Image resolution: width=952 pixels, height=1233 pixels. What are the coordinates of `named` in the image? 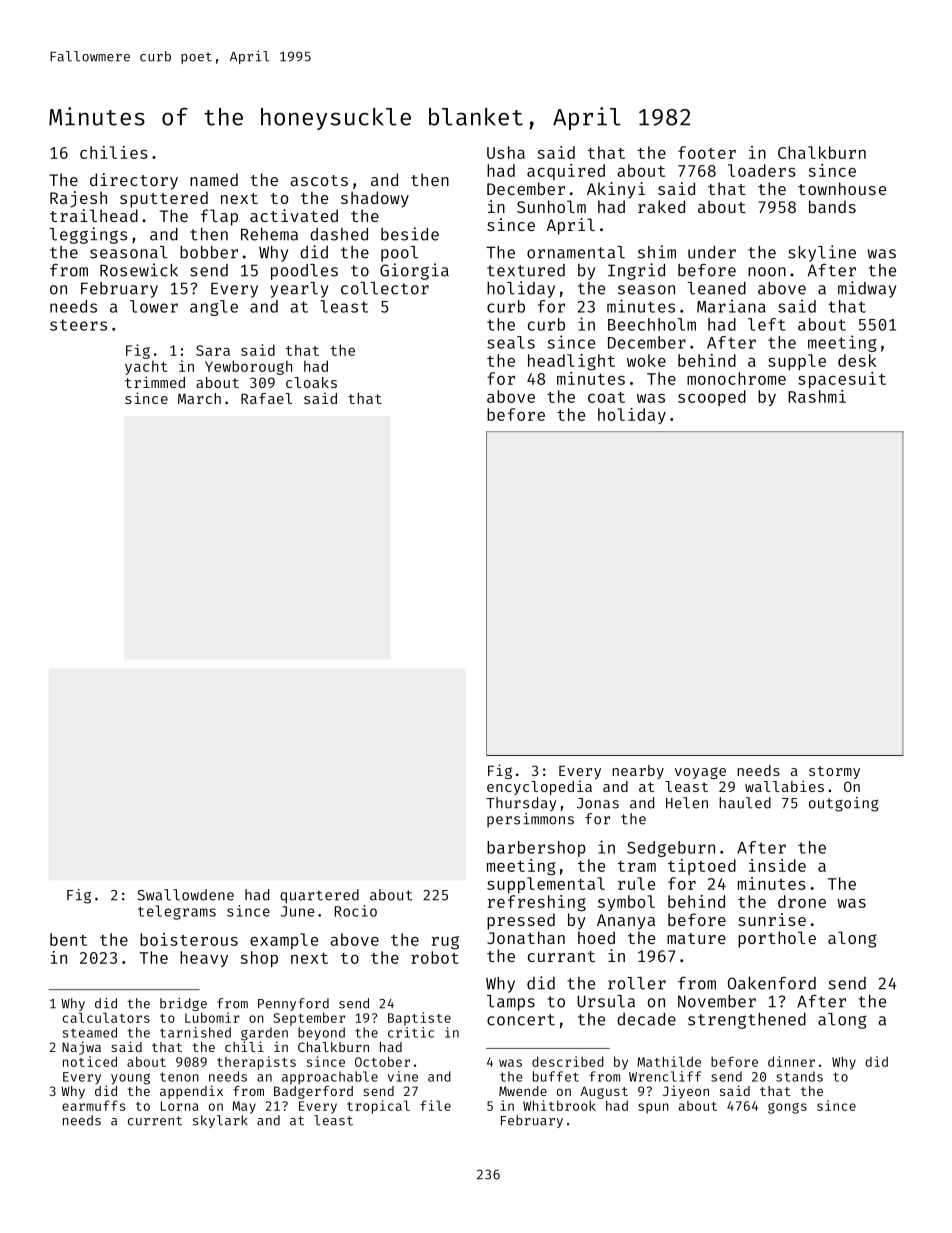 It's located at (214, 179).
